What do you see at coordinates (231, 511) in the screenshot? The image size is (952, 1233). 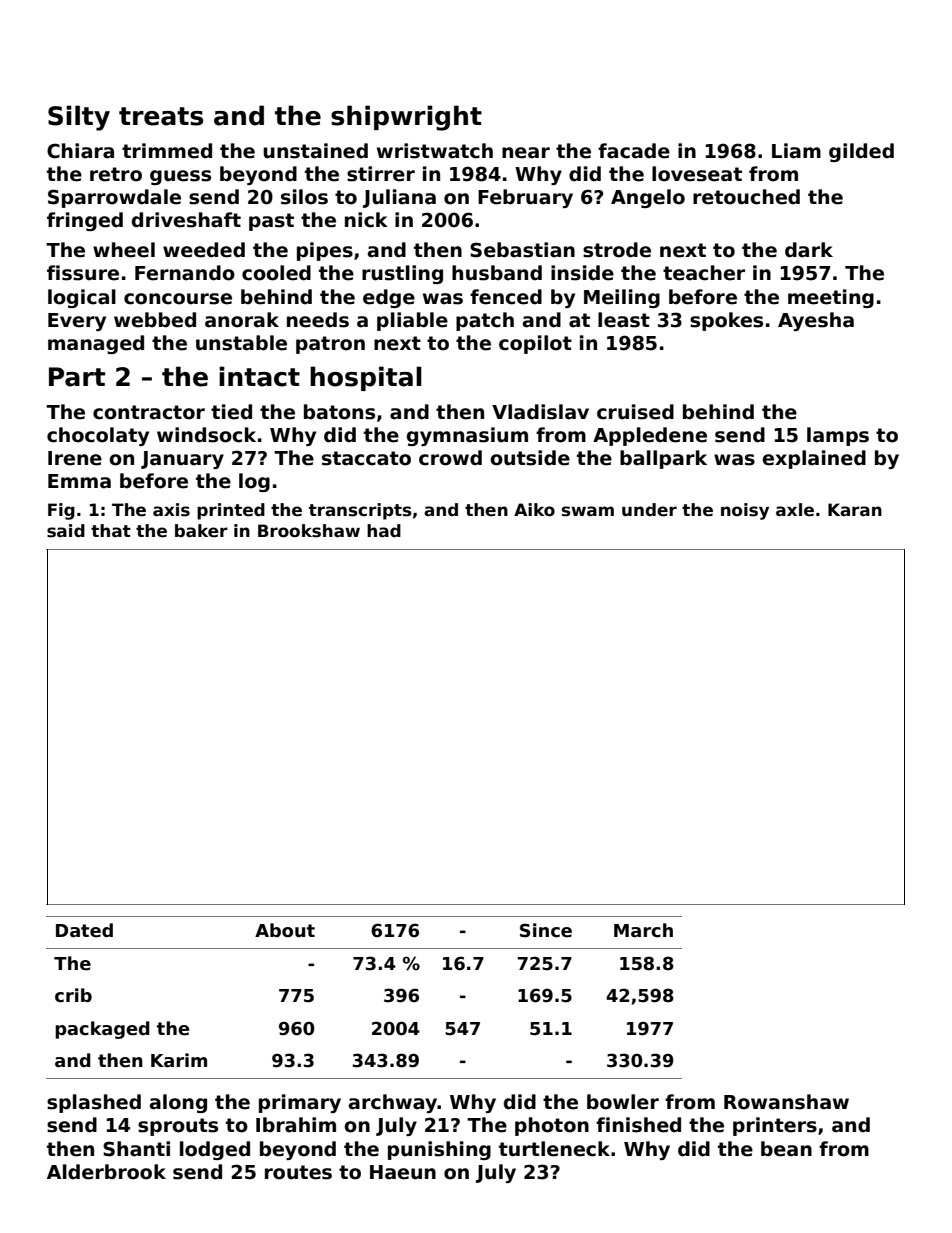 I see `printed` at bounding box center [231, 511].
